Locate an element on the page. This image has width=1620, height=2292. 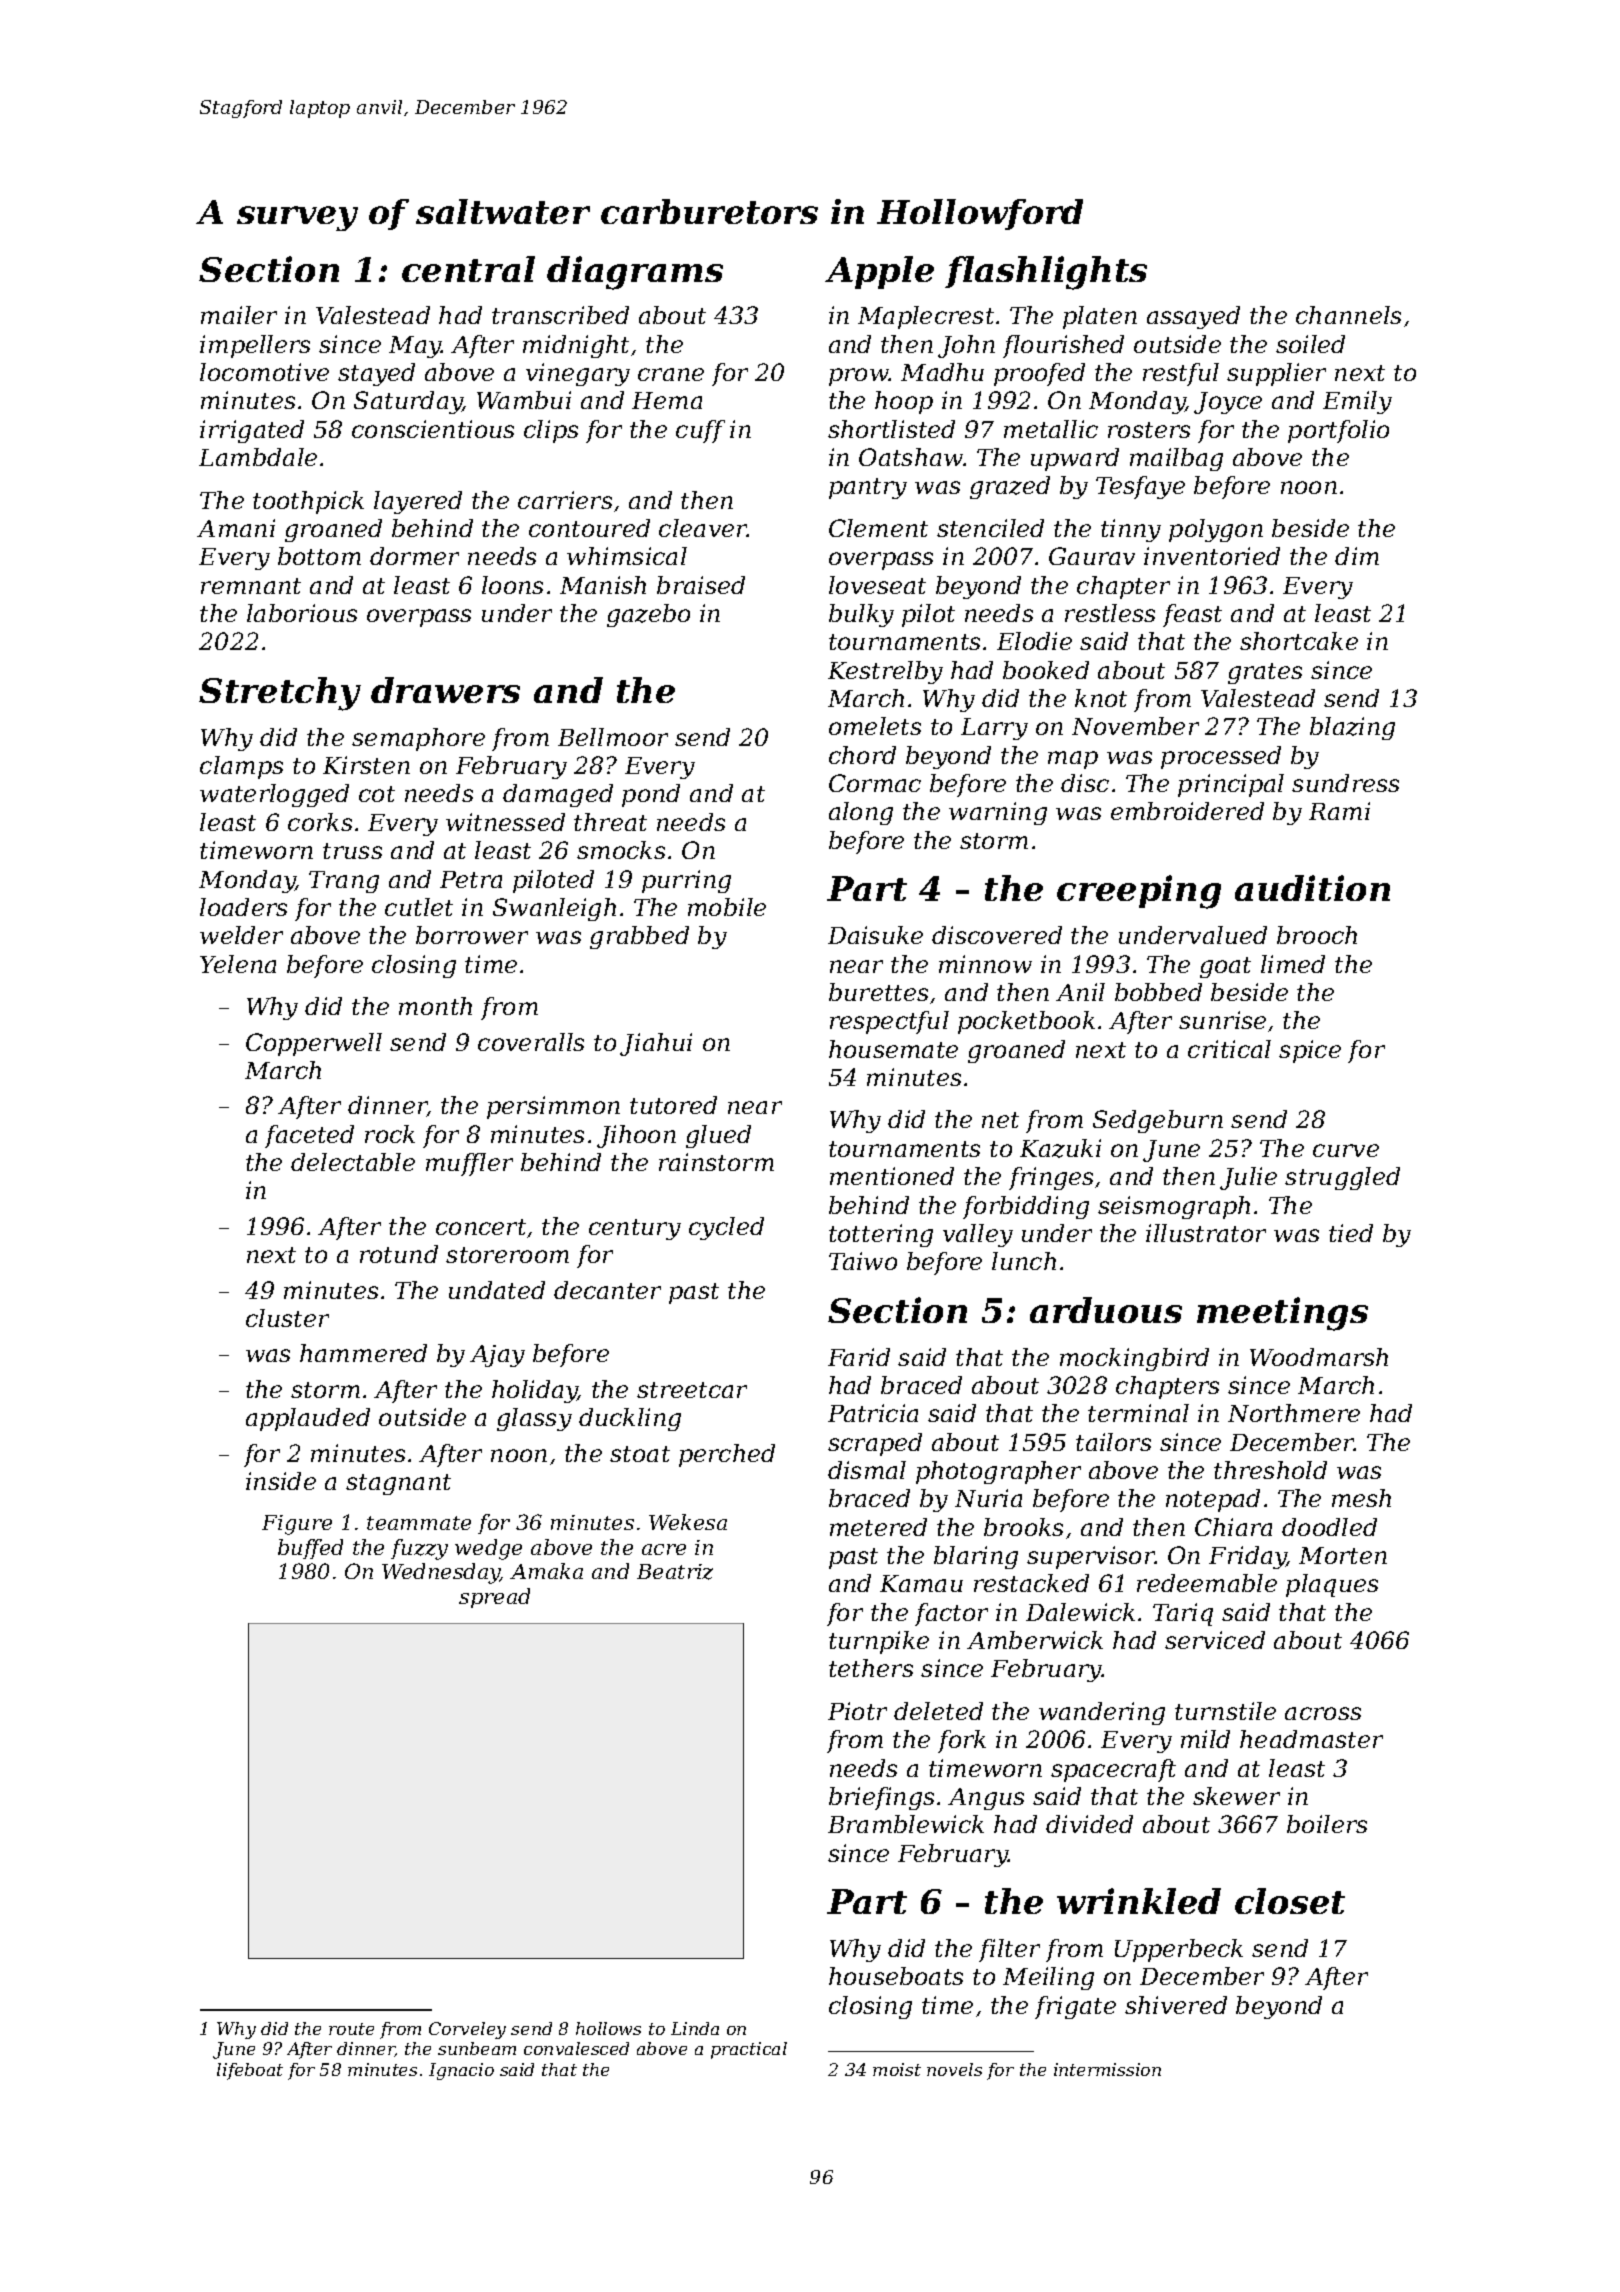
Woodmarsh is located at coordinates (1319, 1357).
